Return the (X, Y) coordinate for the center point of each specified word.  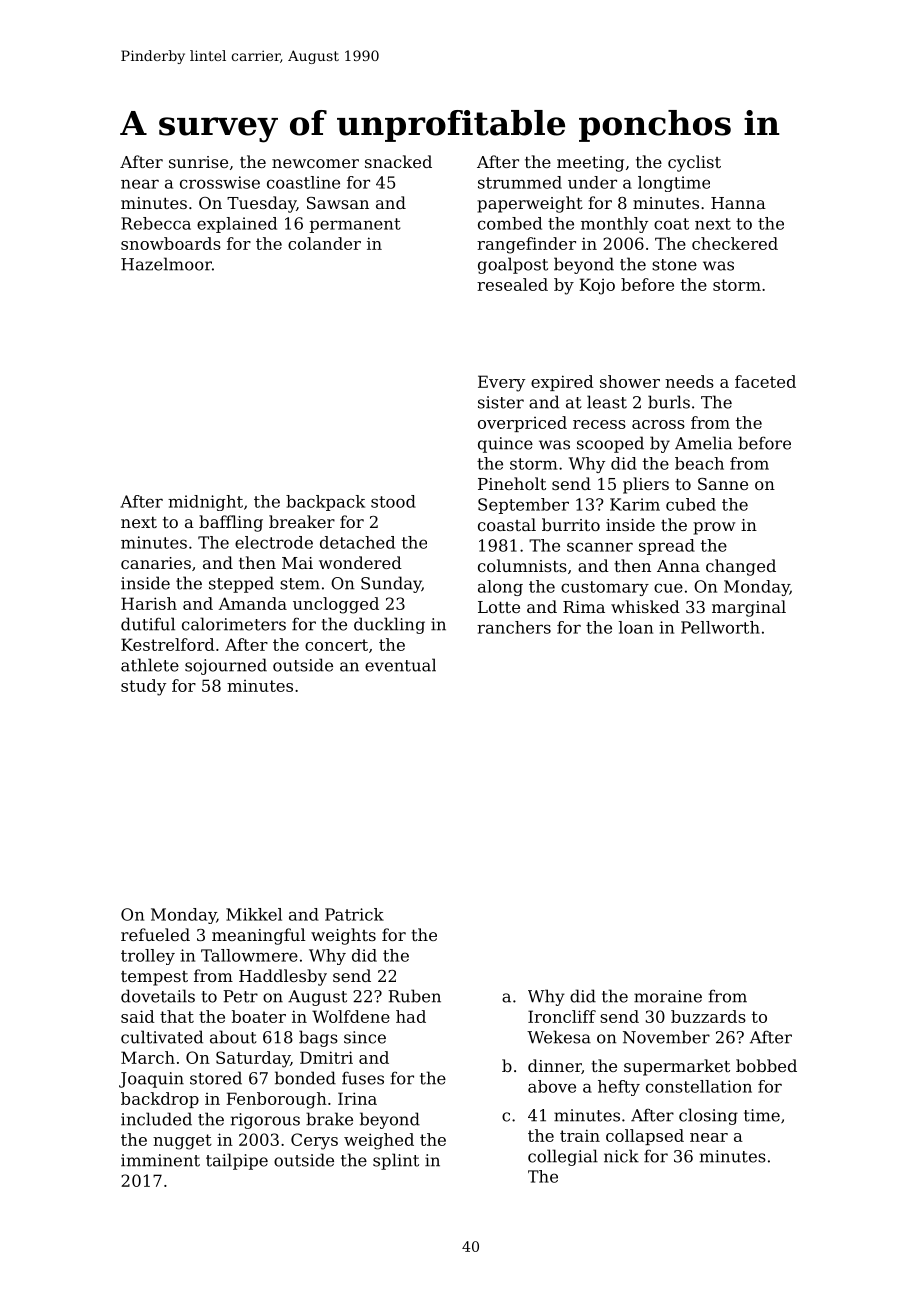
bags (318, 1038)
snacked (398, 161)
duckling (389, 625)
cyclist (694, 163)
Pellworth (720, 627)
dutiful (148, 624)
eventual (400, 665)
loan (636, 627)
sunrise (198, 162)
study (143, 687)
